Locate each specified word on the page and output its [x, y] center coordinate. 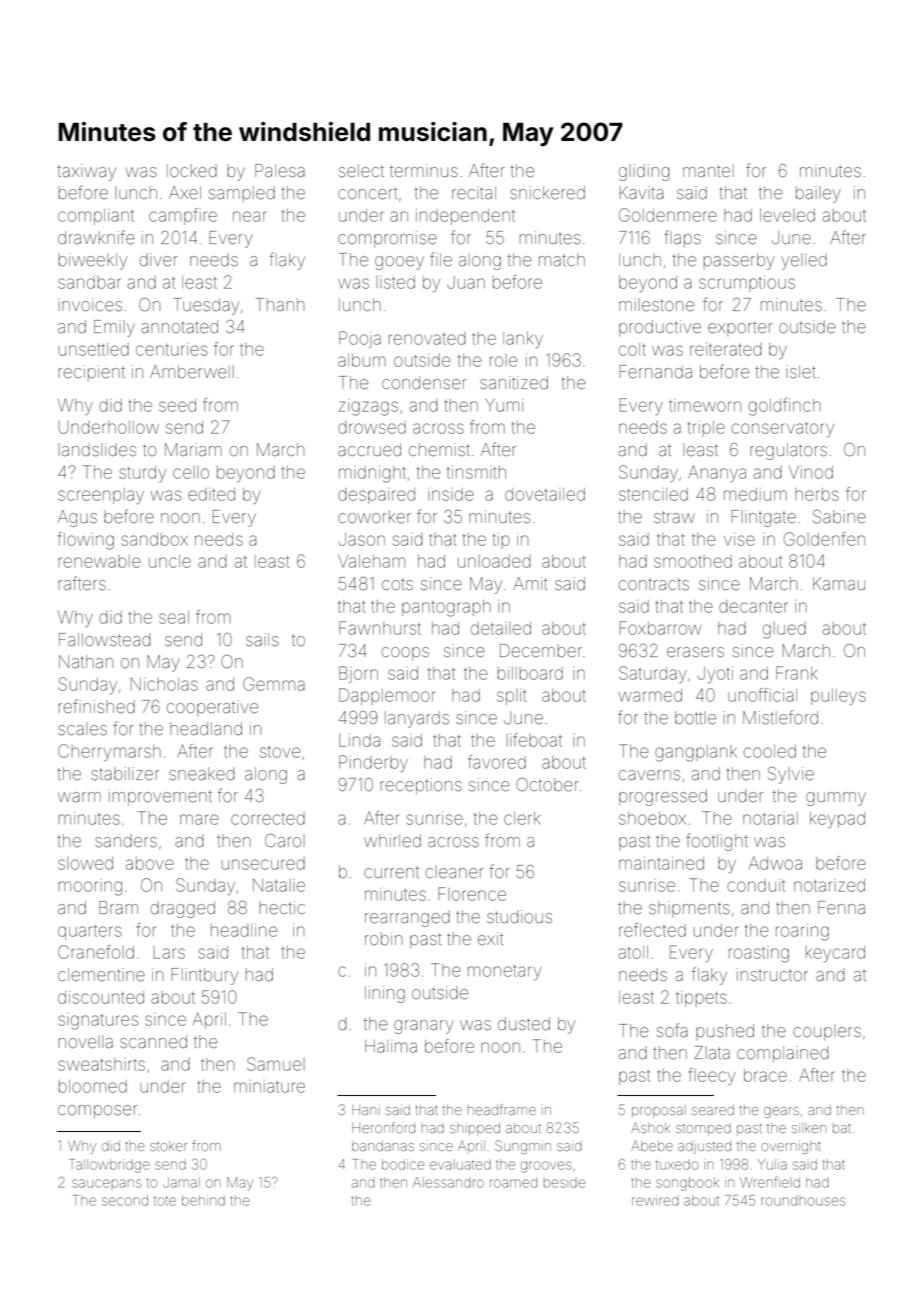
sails [262, 640]
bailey [818, 194]
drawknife [96, 237]
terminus [424, 171]
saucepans [106, 1183]
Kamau [839, 583]
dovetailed [545, 494]
